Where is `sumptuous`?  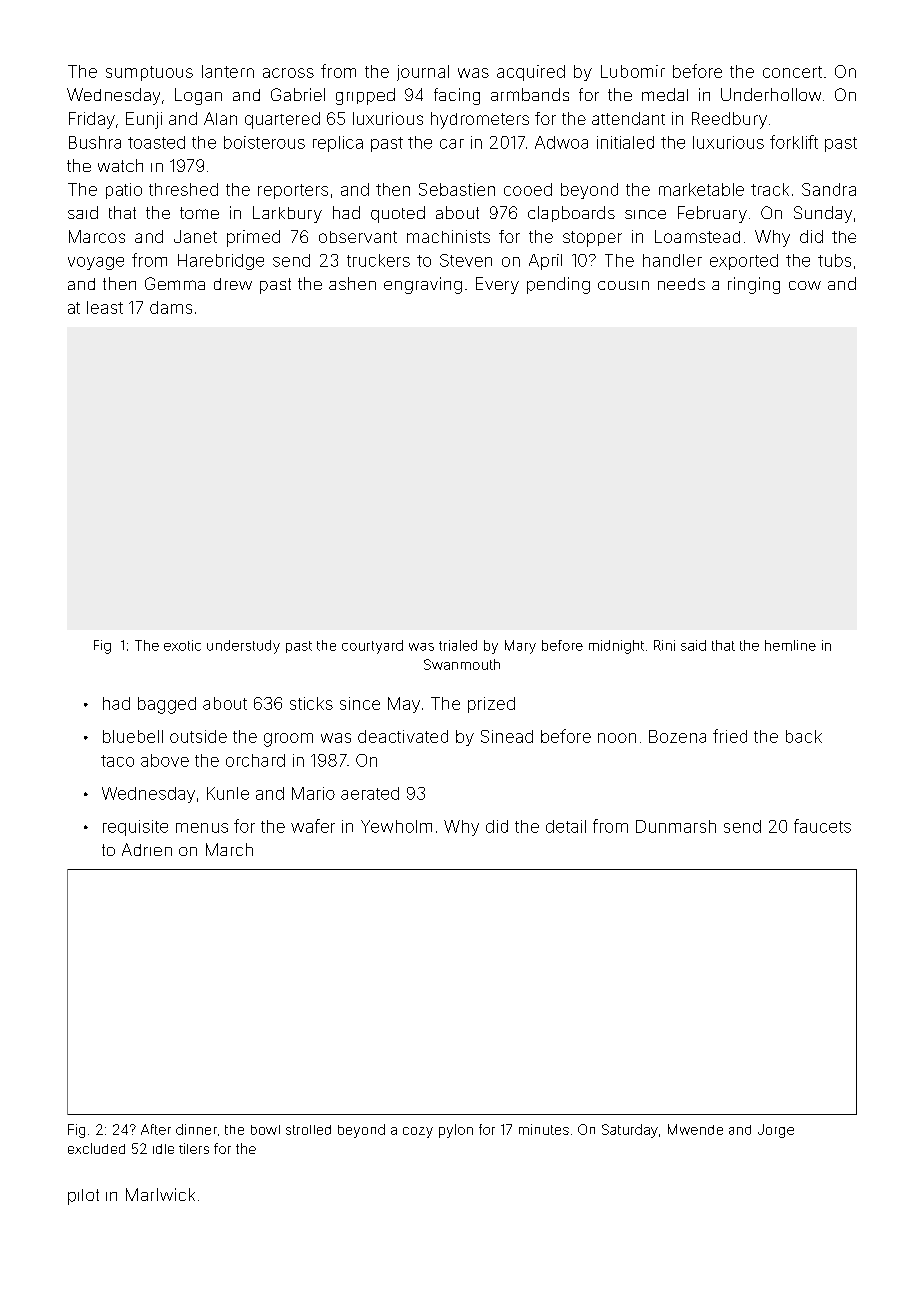
sumptuous is located at coordinates (149, 73).
